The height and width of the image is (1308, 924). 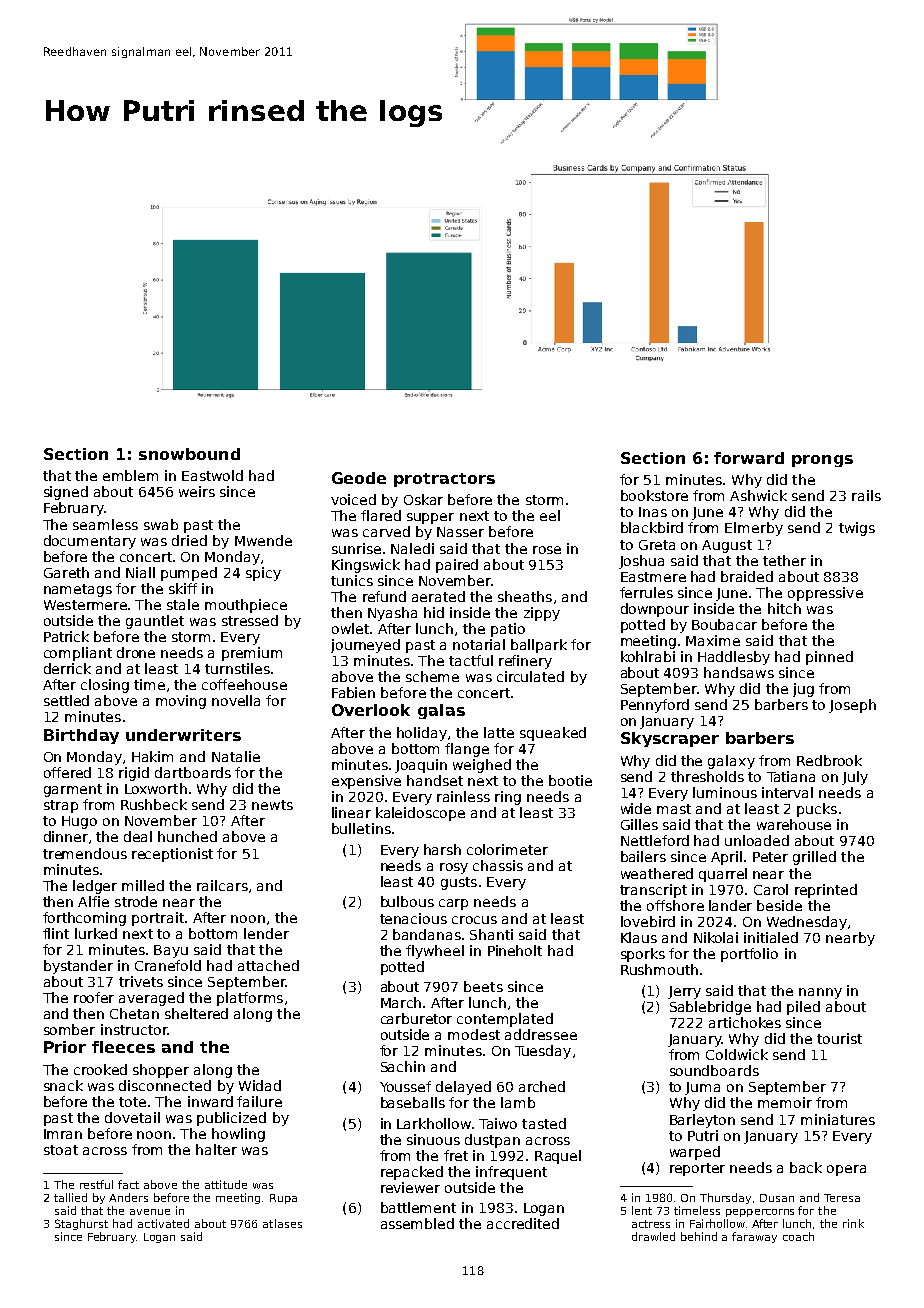 I want to click on Natalie, so click(x=236, y=756).
